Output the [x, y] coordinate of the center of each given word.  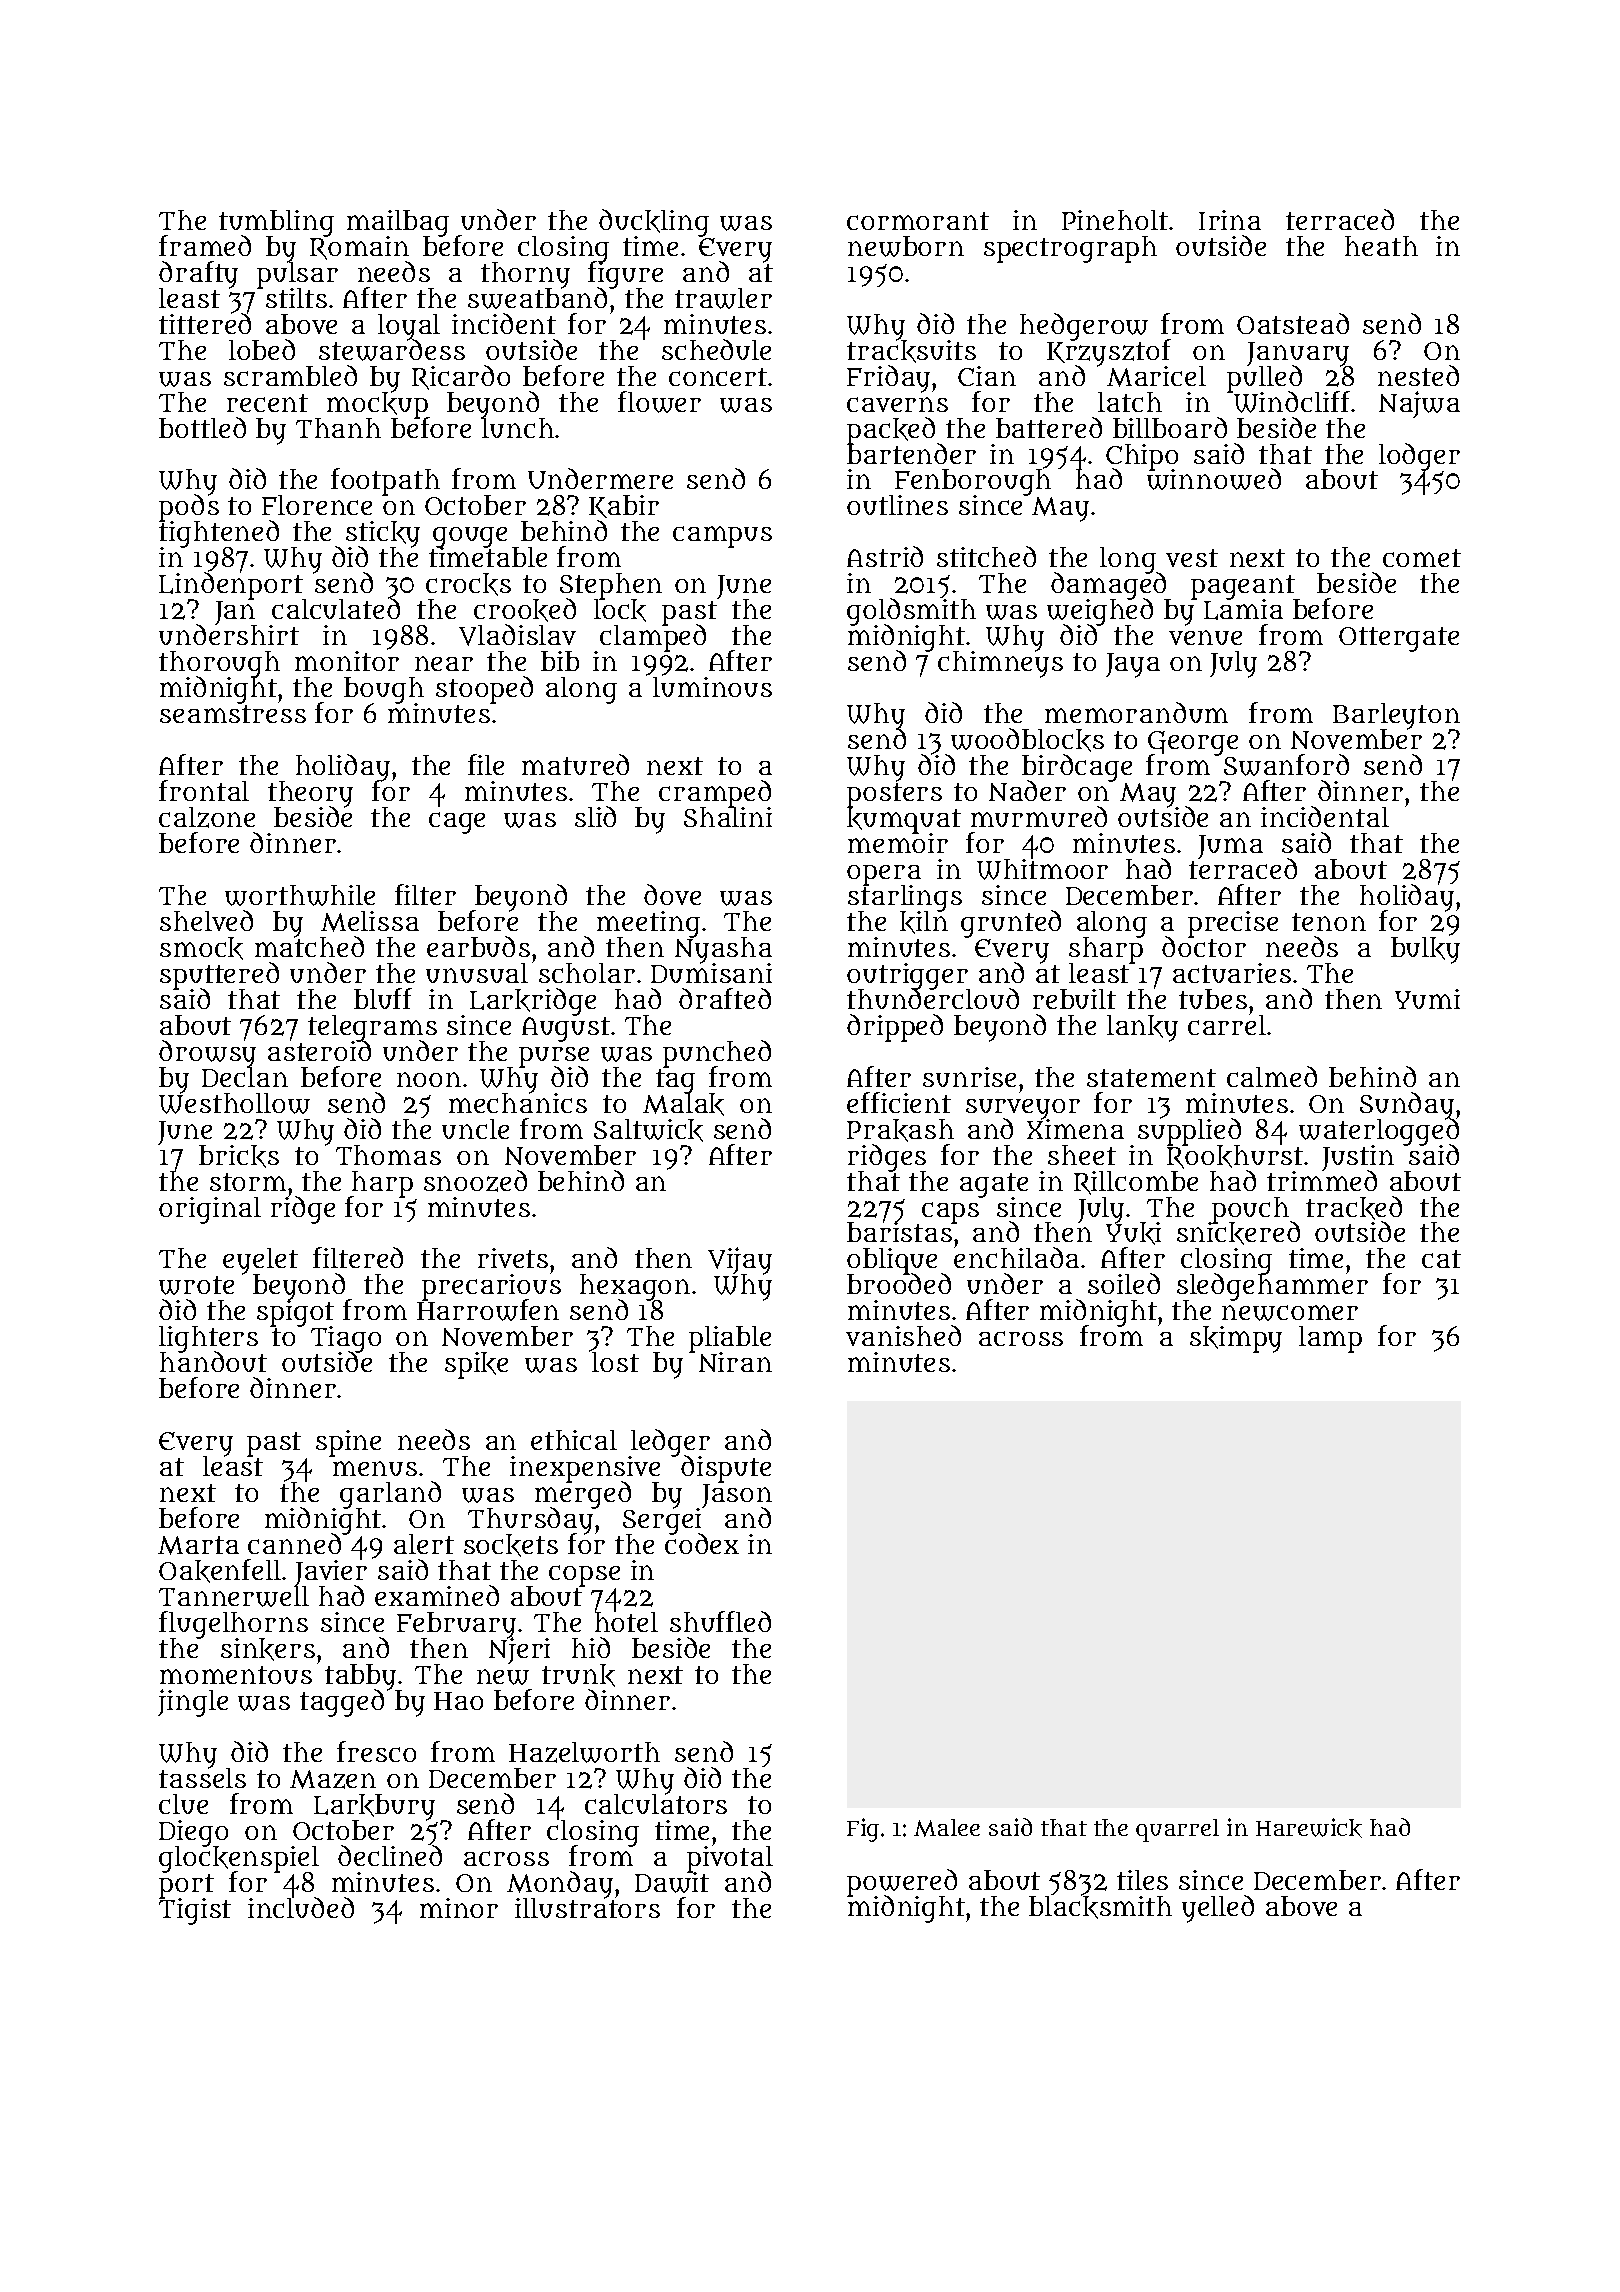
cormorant [918, 221]
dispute [726, 1470]
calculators [656, 1804]
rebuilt [1074, 999]
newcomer [1290, 1313]
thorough [219, 664]
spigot [295, 1314]
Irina [1230, 220]
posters [894, 795]
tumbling [276, 223]
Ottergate [1399, 639]
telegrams [372, 1028]
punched [717, 1053]
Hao [458, 1701]
